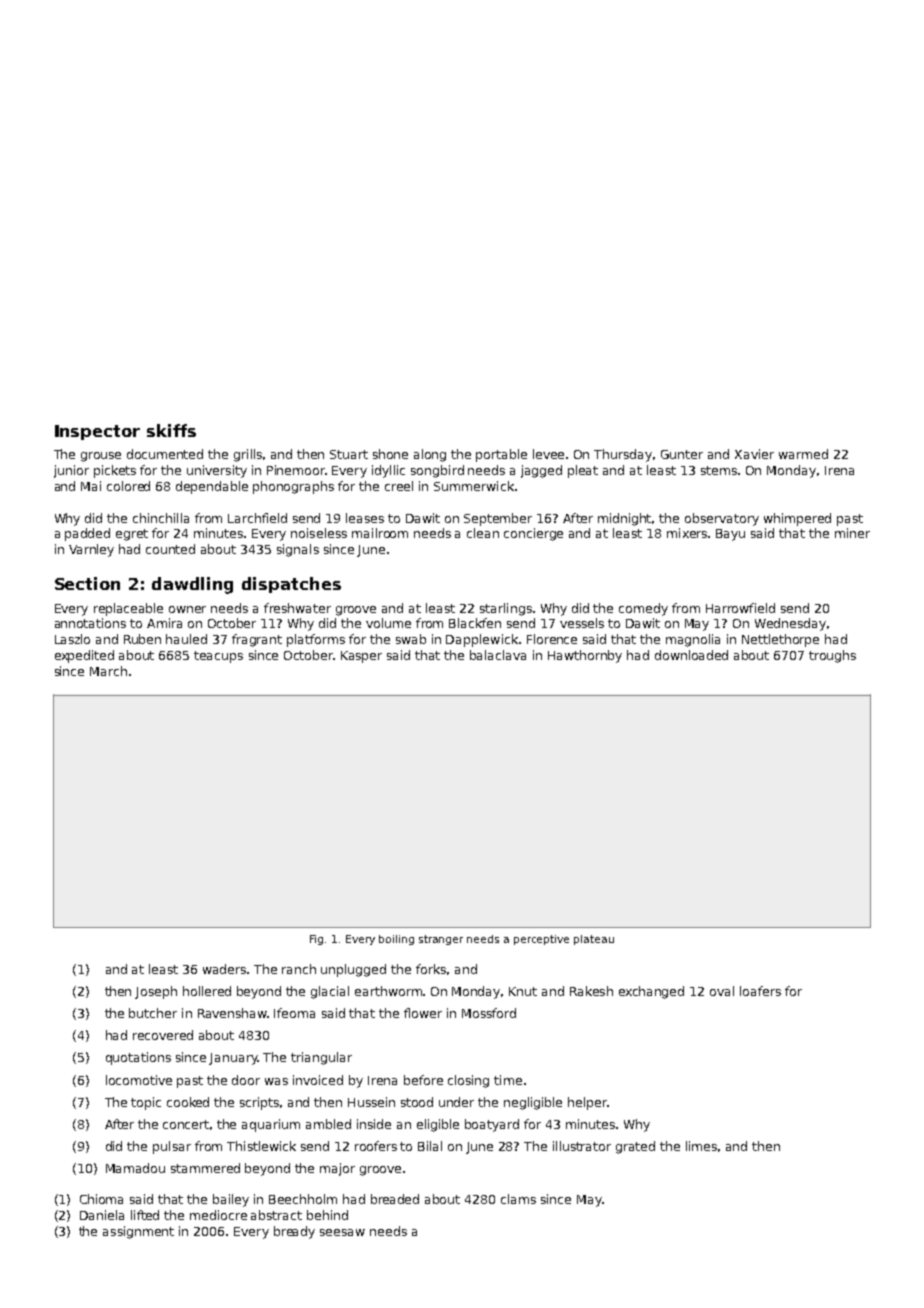 This screenshot has width=924, height=1308. Describe the element at coordinates (832, 656) in the screenshot. I see `troughs` at that location.
